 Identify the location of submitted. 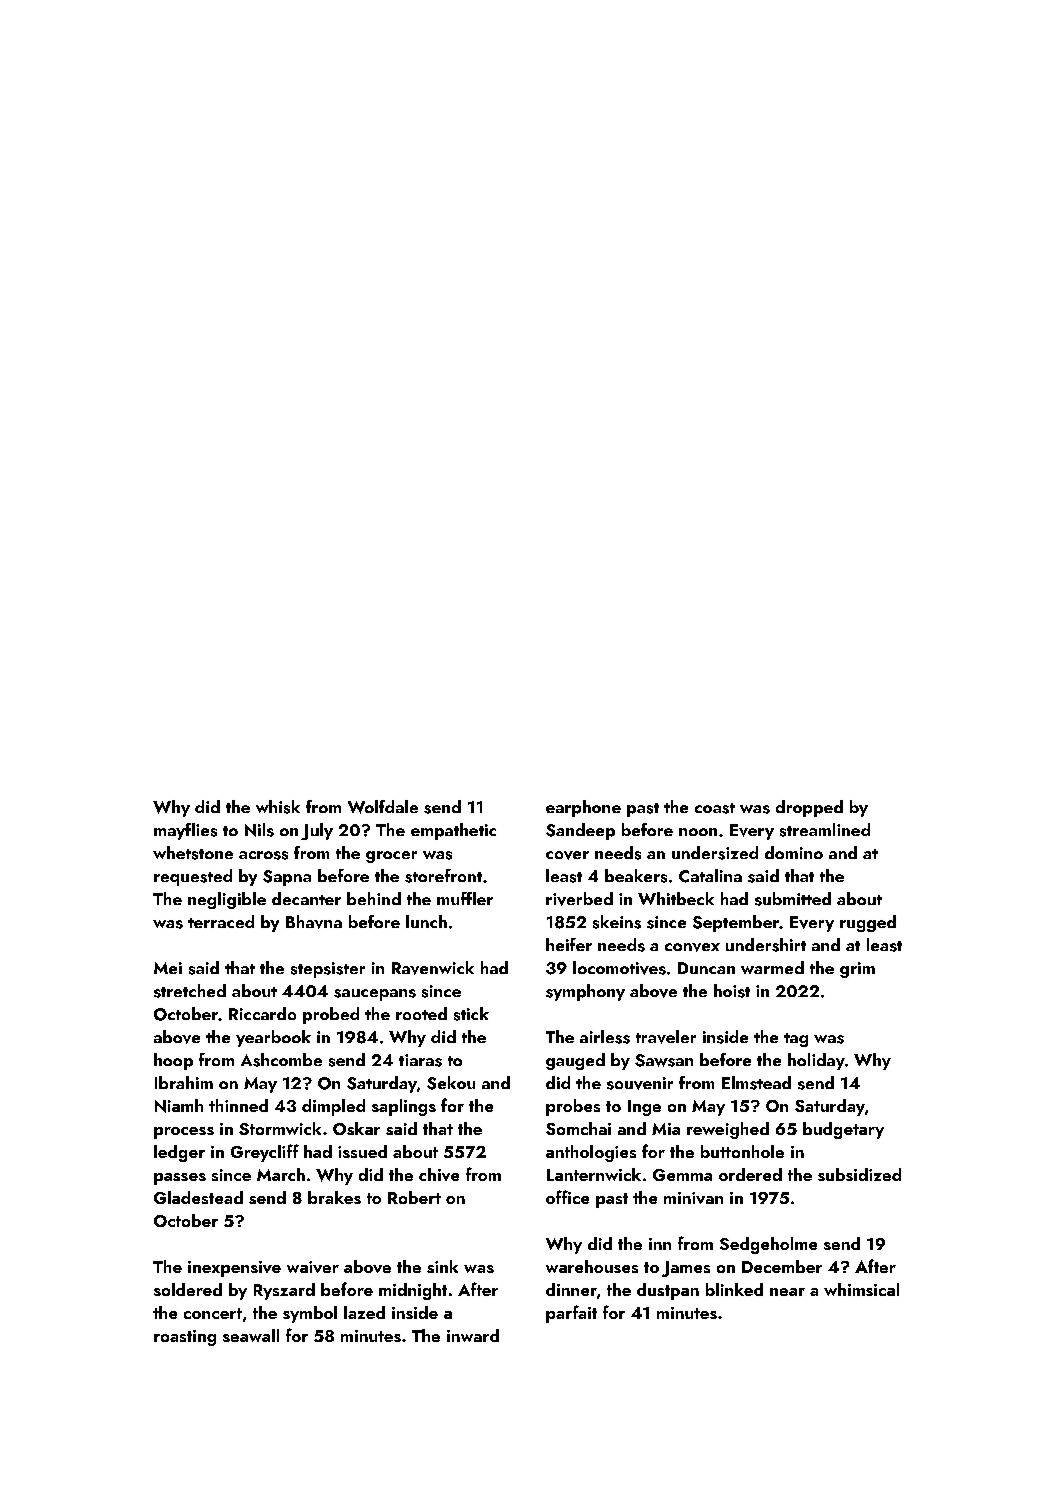
(793, 899).
